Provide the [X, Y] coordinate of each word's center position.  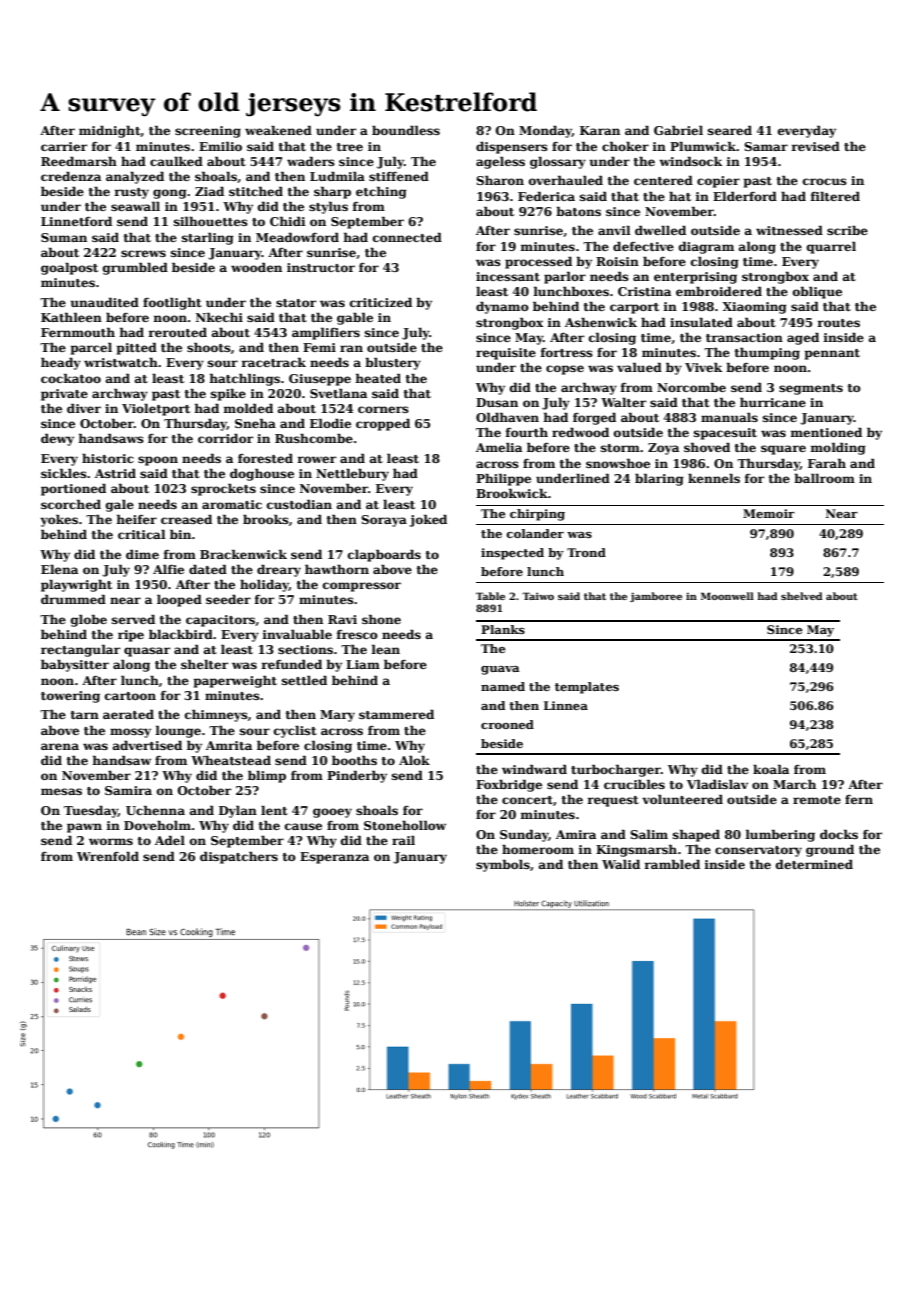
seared [730, 130]
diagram [706, 248]
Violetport [156, 410]
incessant [508, 276]
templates [587, 688]
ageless [500, 162]
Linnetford [76, 221]
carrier [64, 146]
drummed [73, 599]
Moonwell [727, 596]
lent [274, 810]
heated [378, 378]
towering [70, 697]
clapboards [384, 555]
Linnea [566, 705]
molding [838, 448]
